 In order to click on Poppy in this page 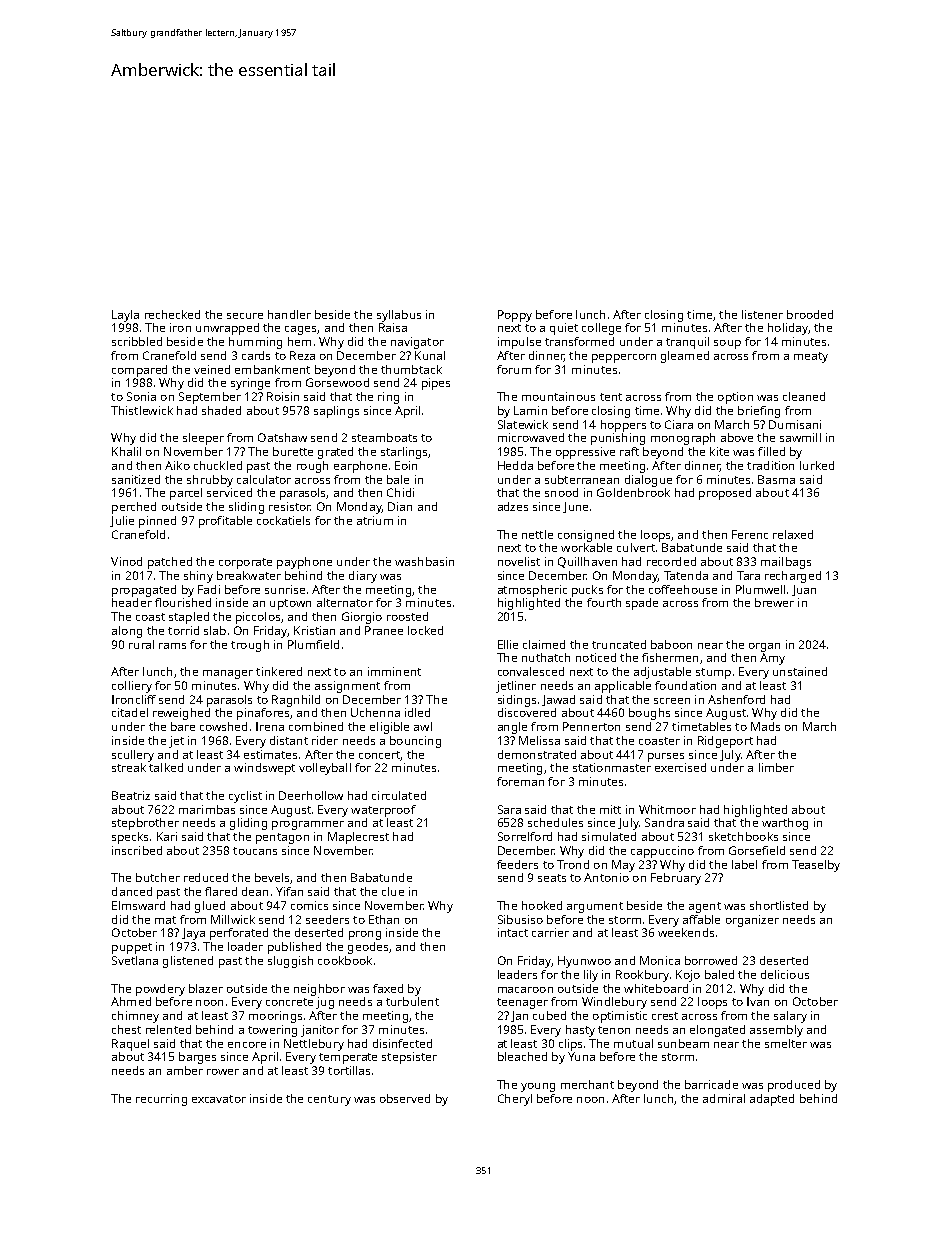, I will do `click(515, 316)`.
